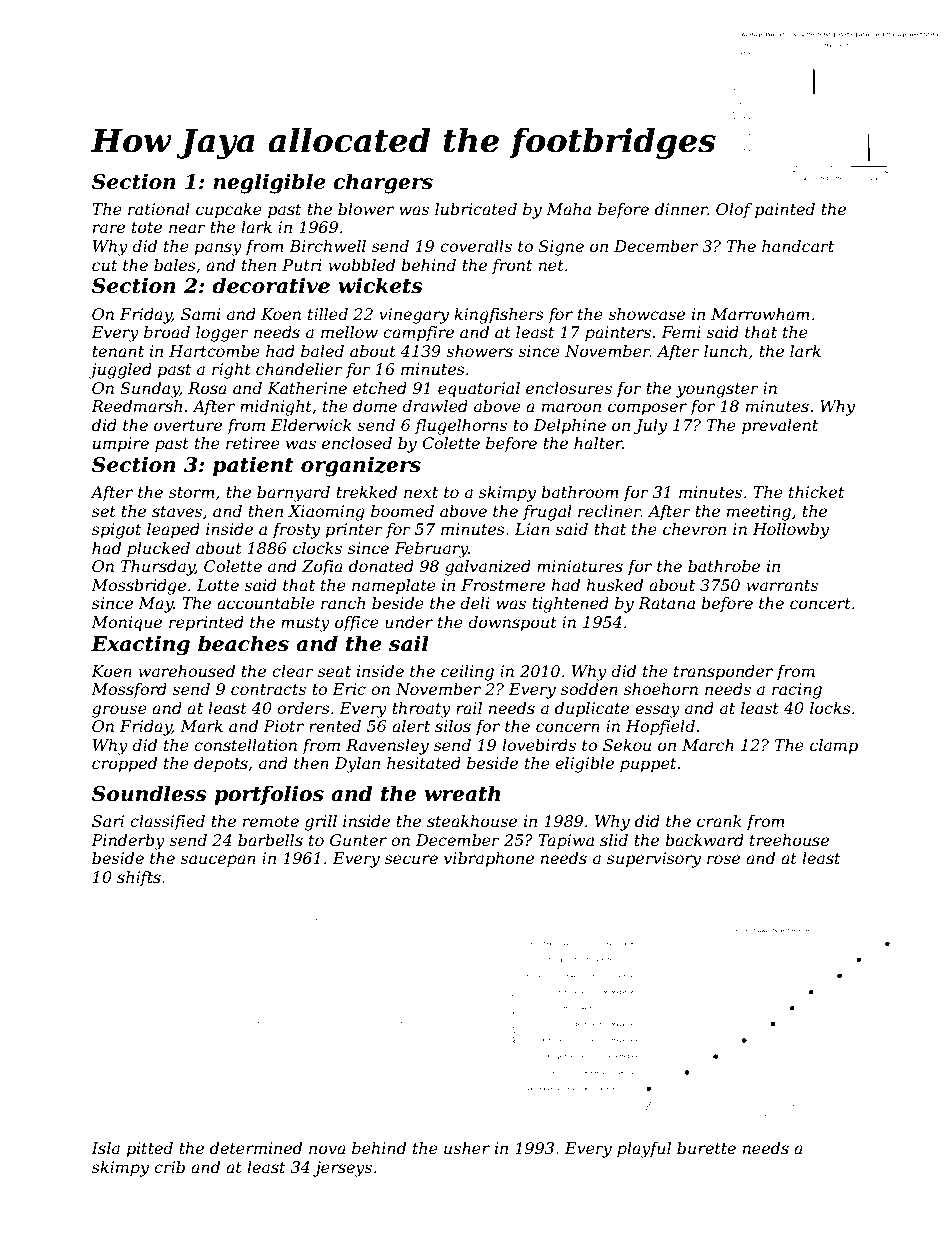  Describe the element at coordinates (717, 390) in the page. I see `youngster` at that location.
